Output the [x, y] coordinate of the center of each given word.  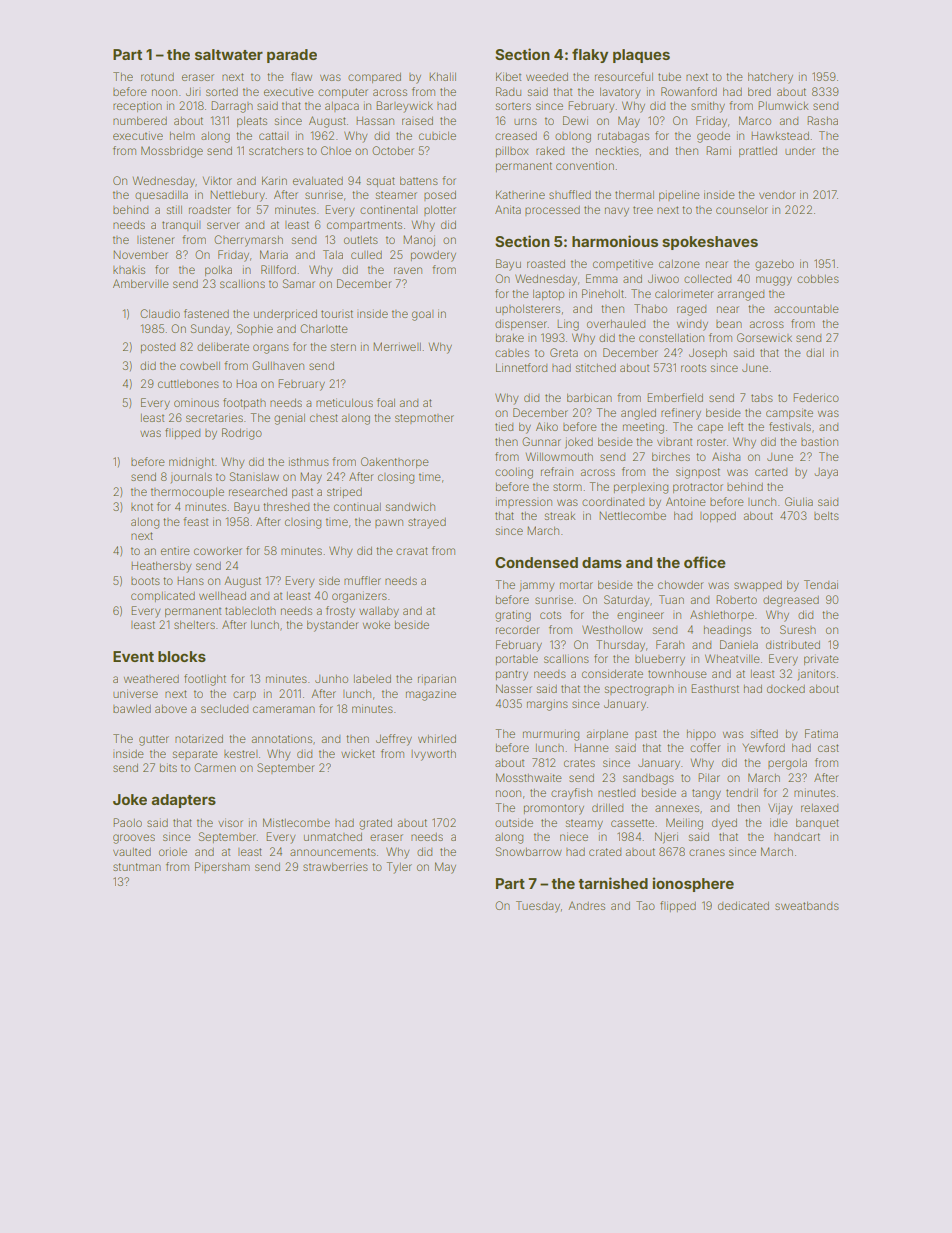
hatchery [770, 78]
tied [504, 426]
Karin [274, 180]
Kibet [508, 76]
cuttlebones [188, 384]
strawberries [335, 866]
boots [145, 581]
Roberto [736, 599]
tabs [762, 397]
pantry [512, 675]
